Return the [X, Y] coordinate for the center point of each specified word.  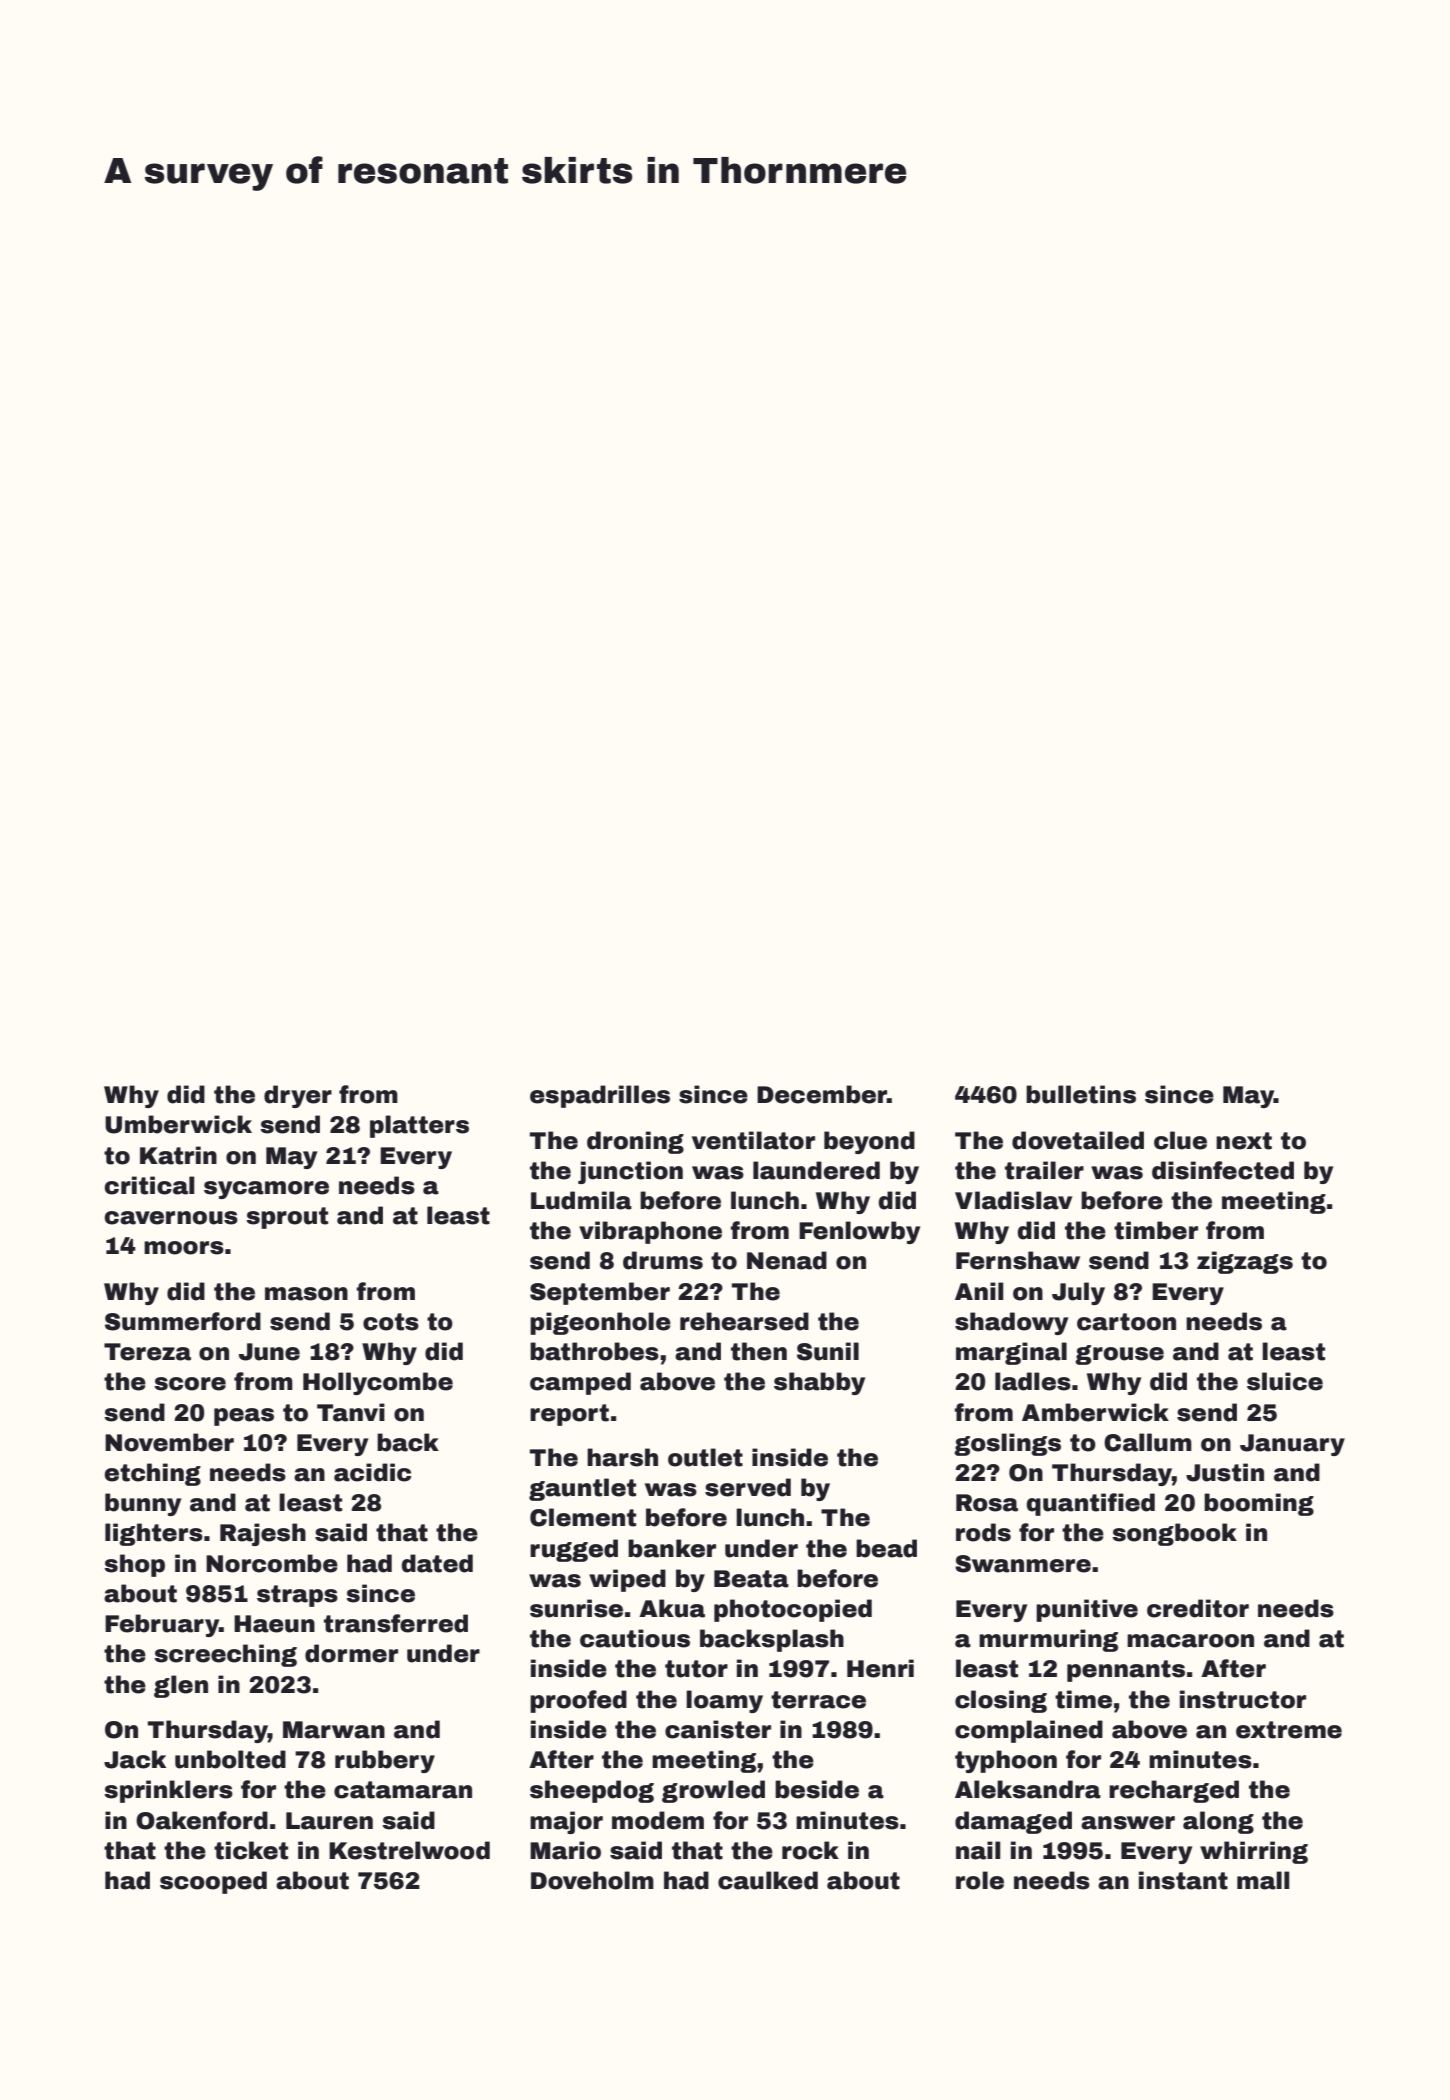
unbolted [230, 1759]
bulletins [1081, 1094]
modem [658, 1820]
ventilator [753, 1140]
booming [1259, 1504]
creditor [1198, 1608]
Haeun [274, 1624]
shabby [819, 1383]
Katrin [178, 1155]
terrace [818, 1700]
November [169, 1442]
